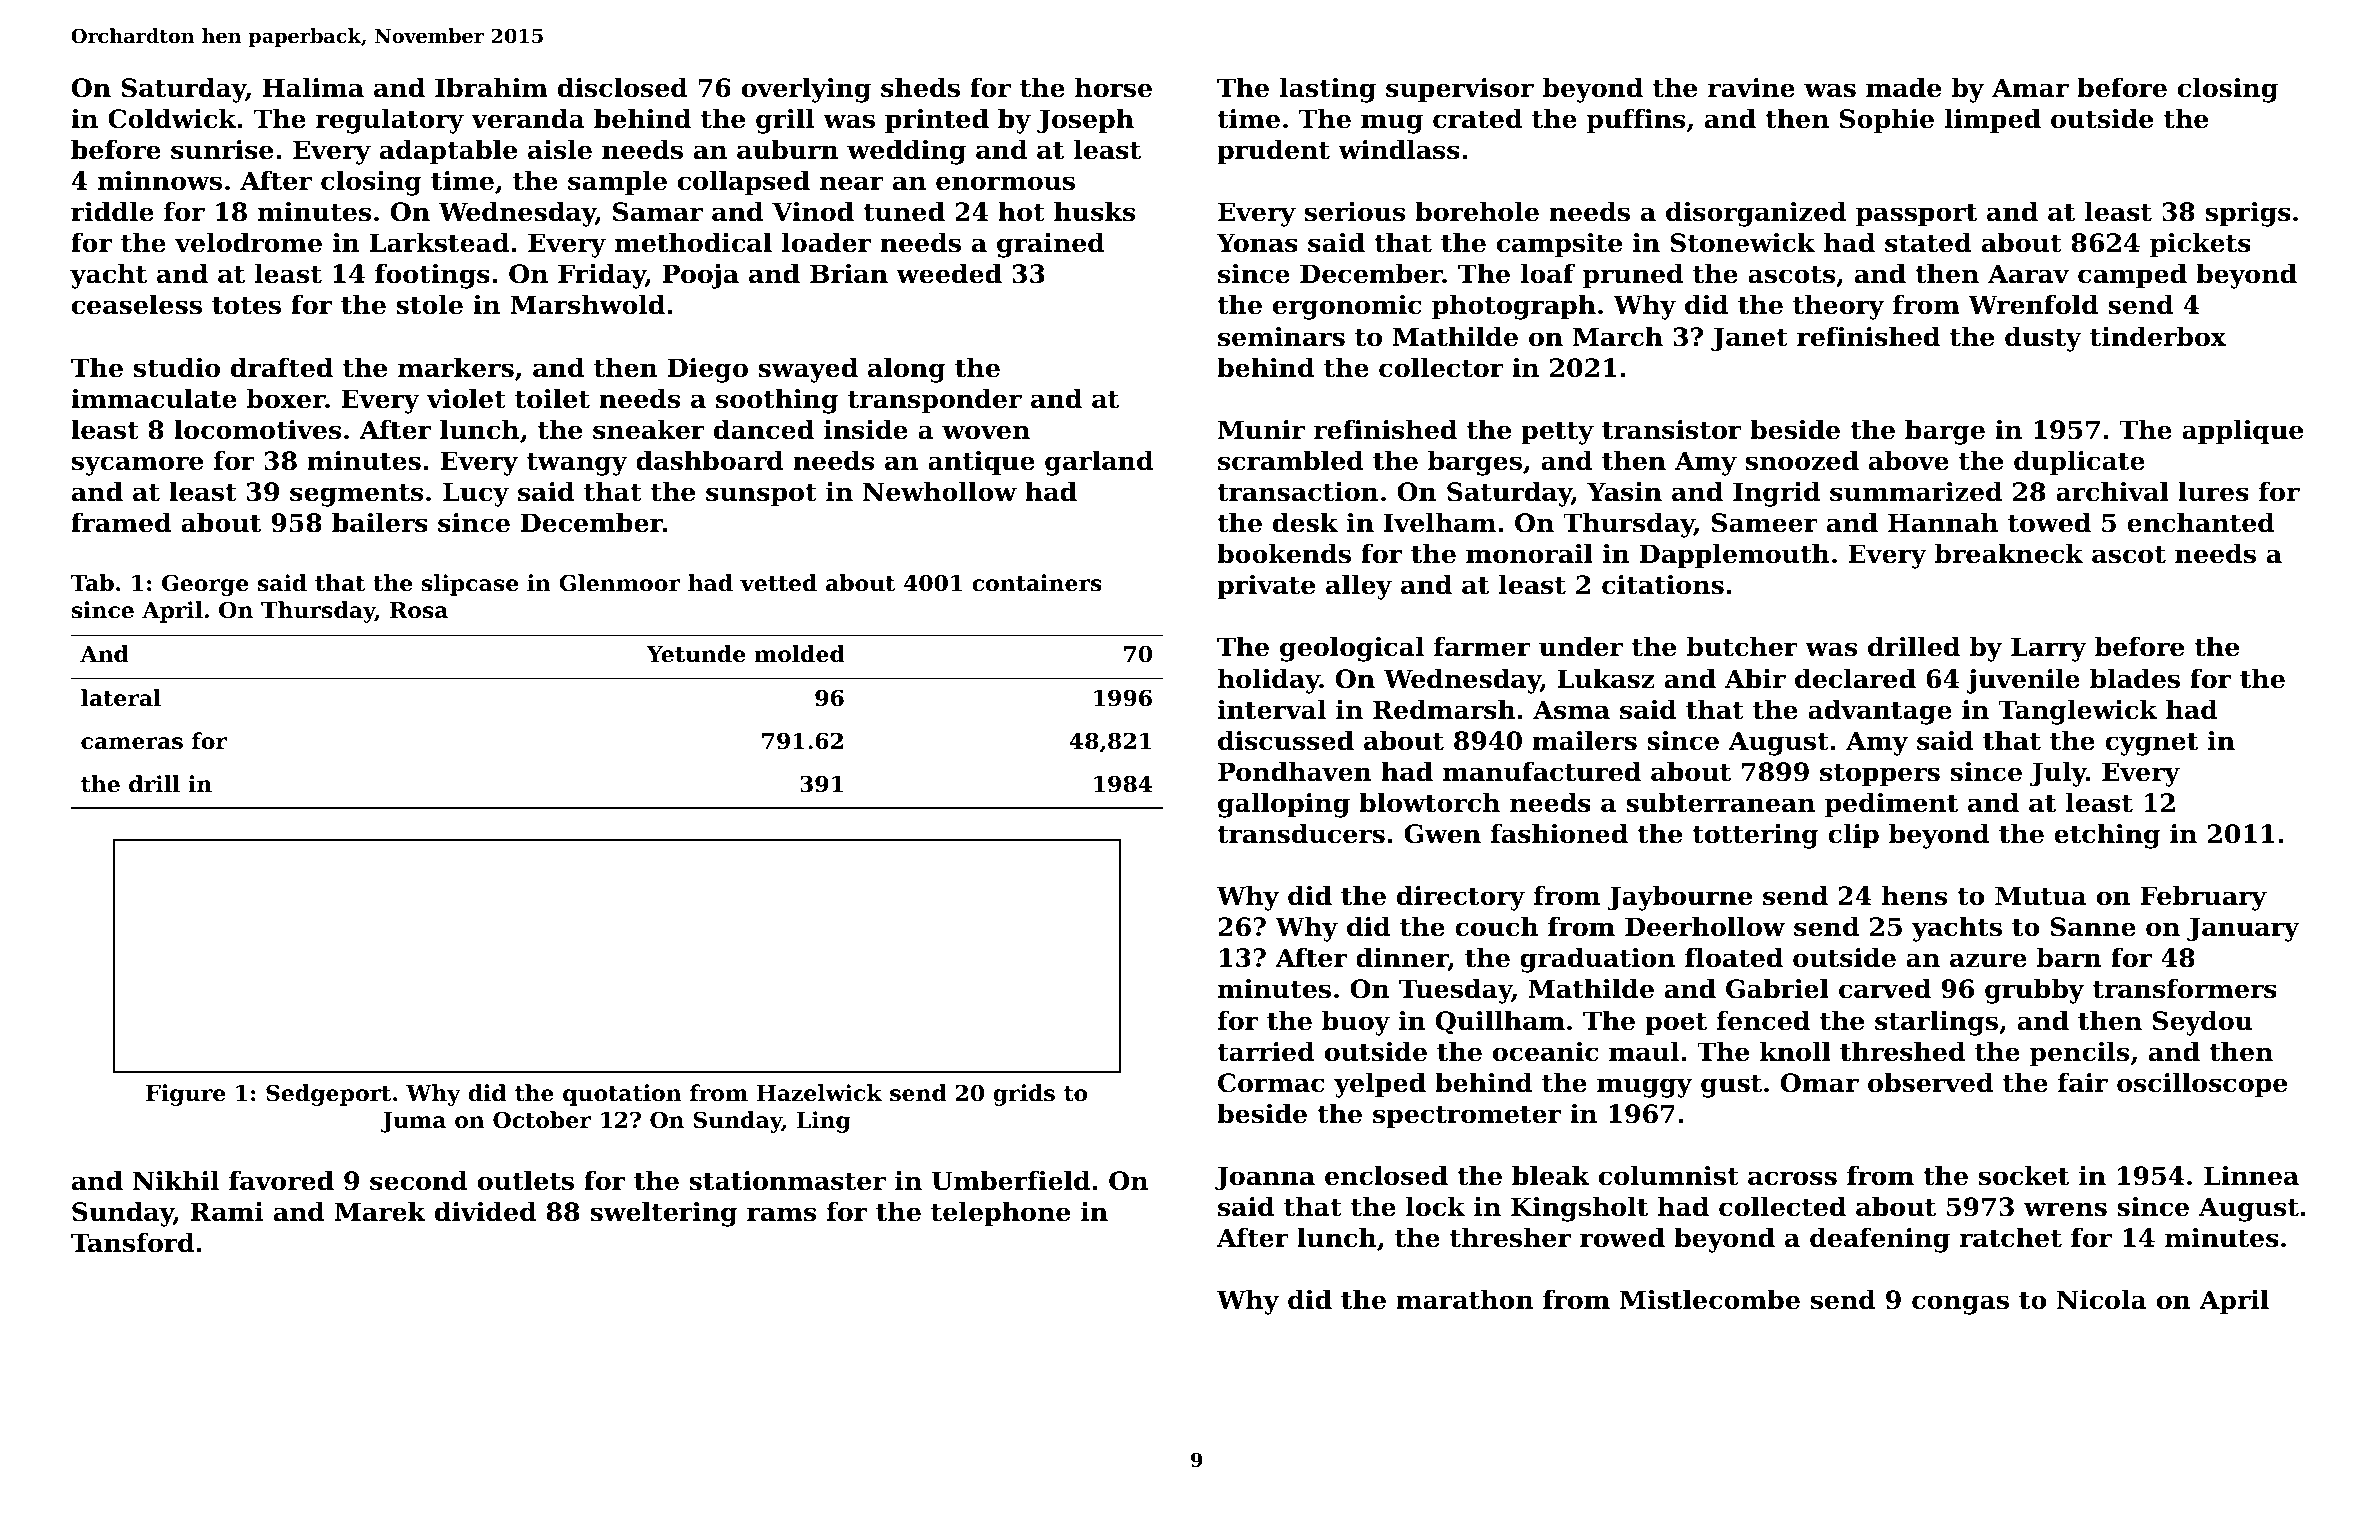 This screenshot has height=1540, width=2380. I want to click on grained, so click(1051, 245).
